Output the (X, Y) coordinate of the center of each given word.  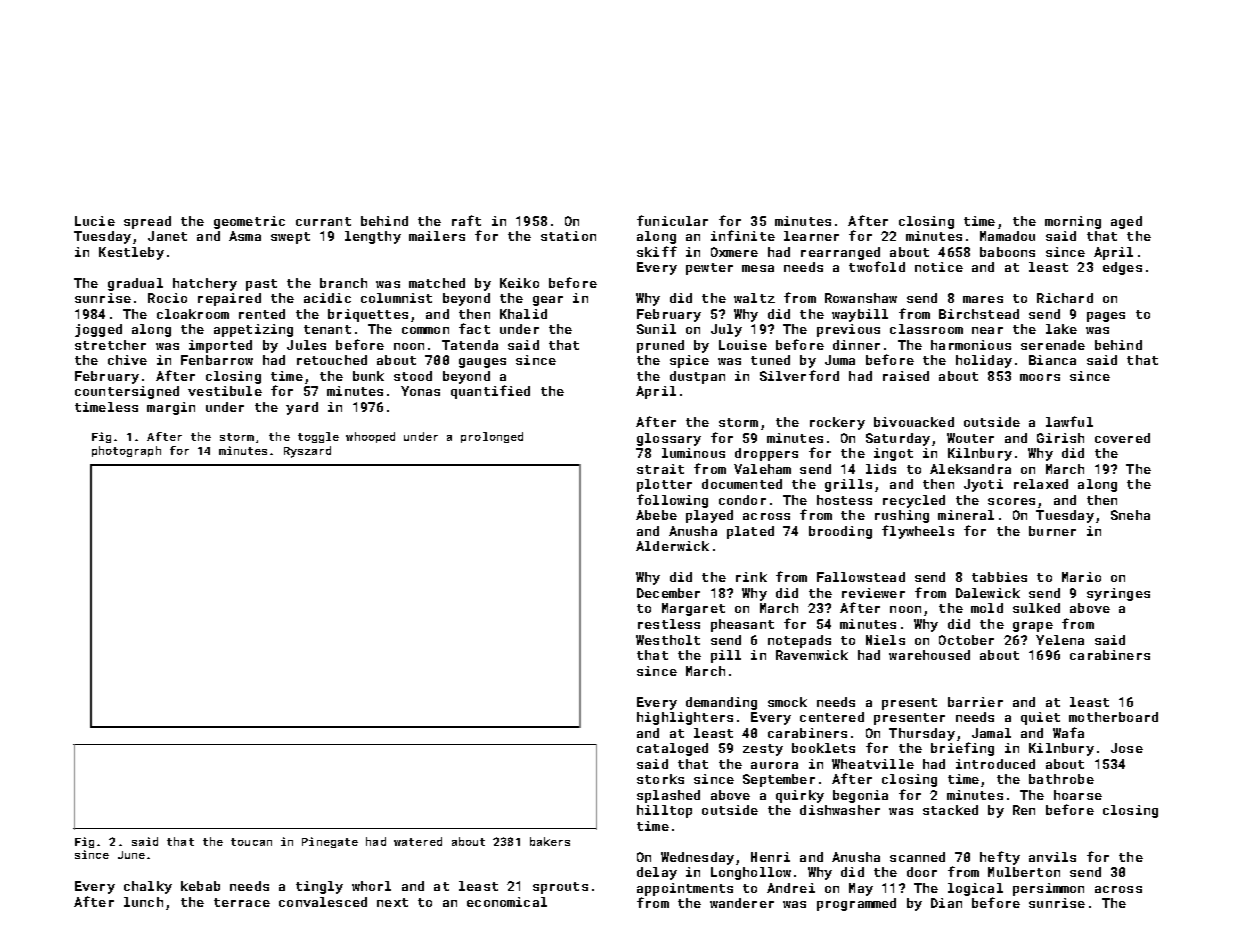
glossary (669, 439)
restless (669, 624)
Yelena (1060, 640)
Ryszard (307, 452)
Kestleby (131, 253)
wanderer (742, 903)
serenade (1053, 345)
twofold (877, 266)
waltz (754, 298)
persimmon (1048, 889)
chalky (148, 887)
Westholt (668, 640)
